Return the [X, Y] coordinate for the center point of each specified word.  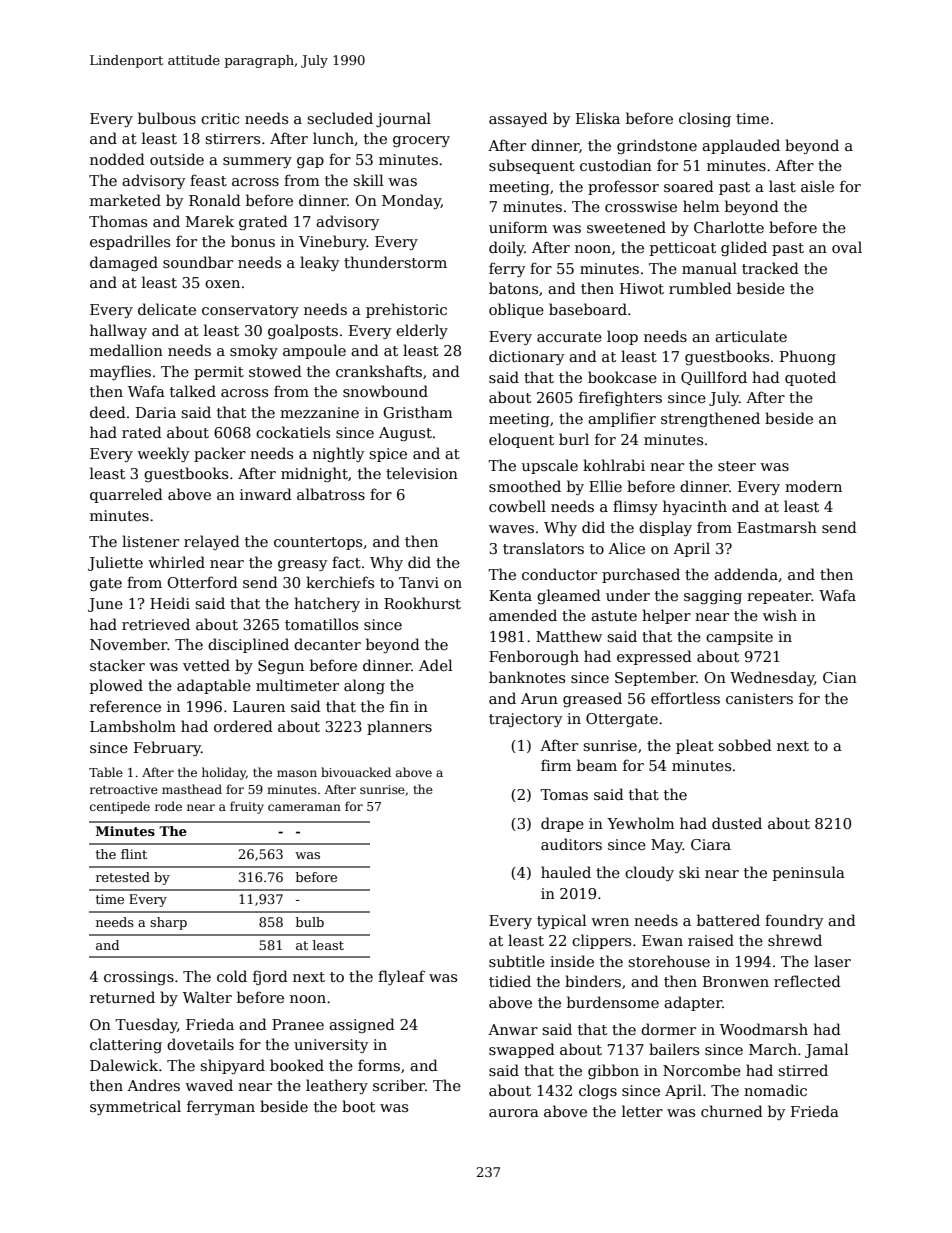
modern [813, 486]
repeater [779, 597]
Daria [156, 412]
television [422, 473]
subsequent [532, 166]
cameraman [304, 807]
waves [511, 529]
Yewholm [640, 823]
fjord [270, 977]
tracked [770, 268]
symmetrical [135, 1107]
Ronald [215, 200]
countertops [318, 543]
